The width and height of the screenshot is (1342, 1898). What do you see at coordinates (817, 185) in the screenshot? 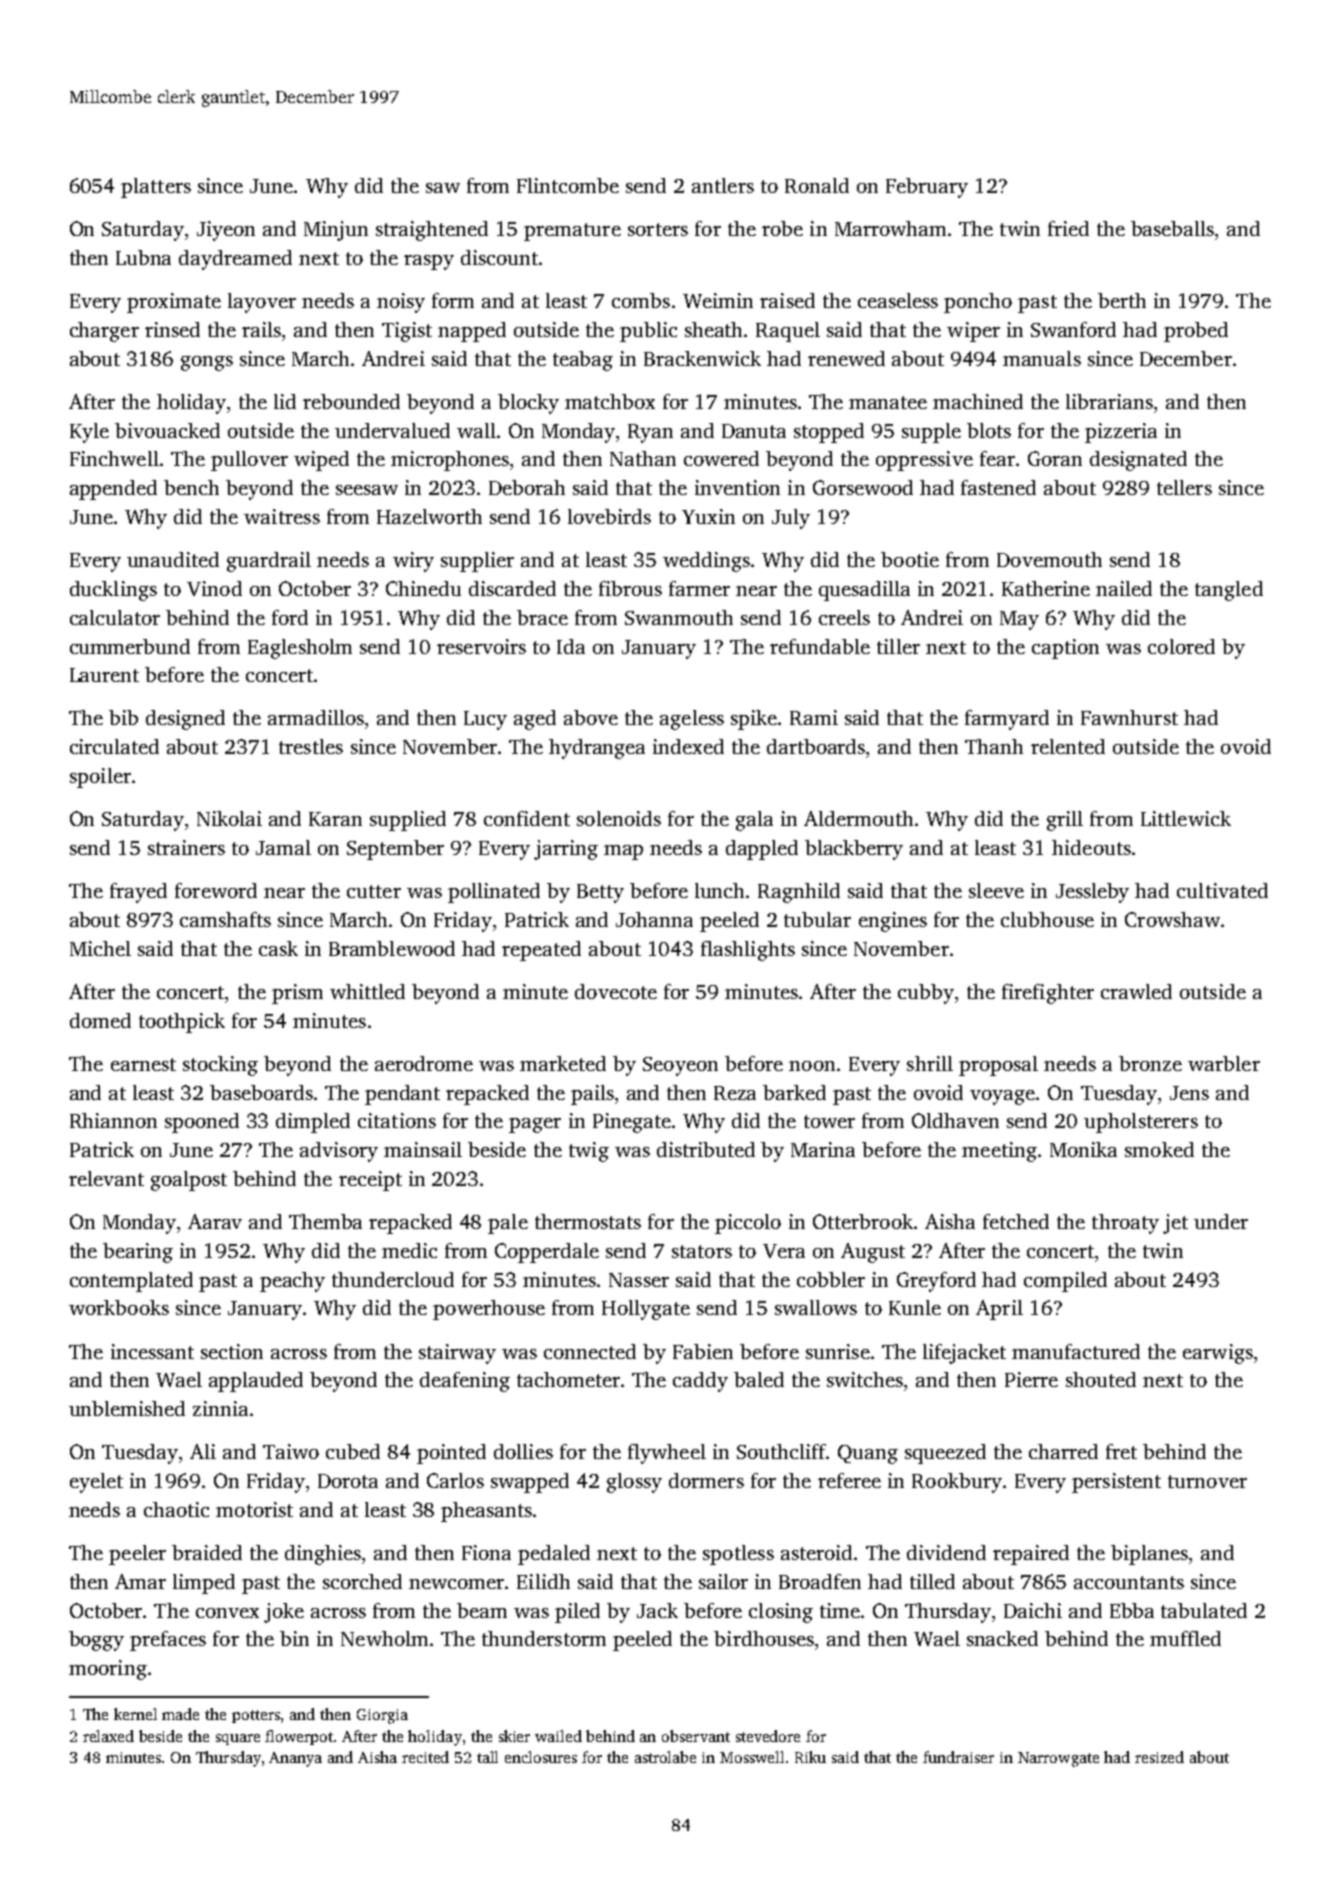
I see `Ronald` at bounding box center [817, 185].
